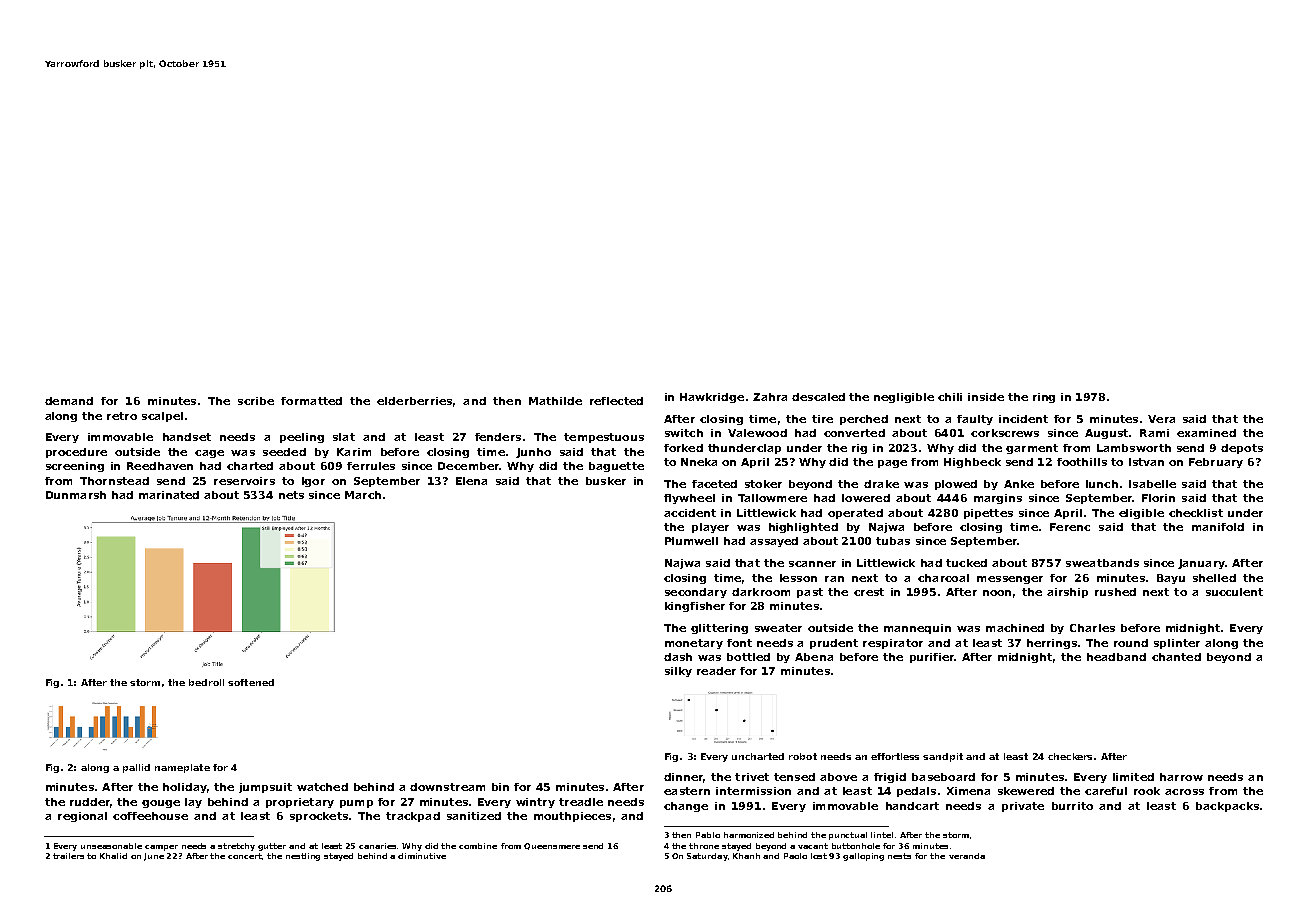 This document has height=924, width=1308. Describe the element at coordinates (68, 856) in the document. I see `trailers` at that location.
